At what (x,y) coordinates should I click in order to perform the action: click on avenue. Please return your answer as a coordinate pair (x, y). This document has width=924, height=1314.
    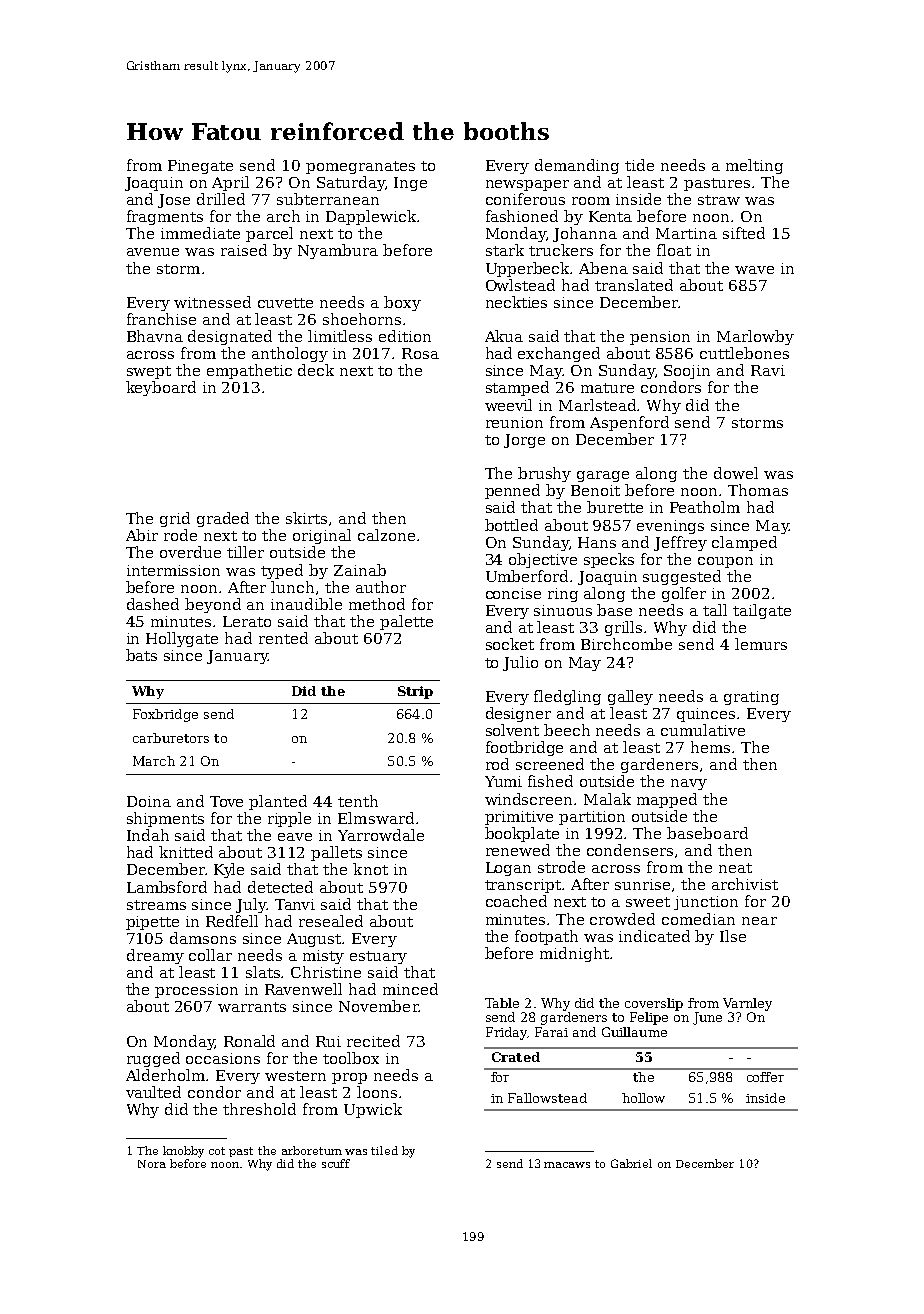
    Looking at the image, I should click on (153, 252).
